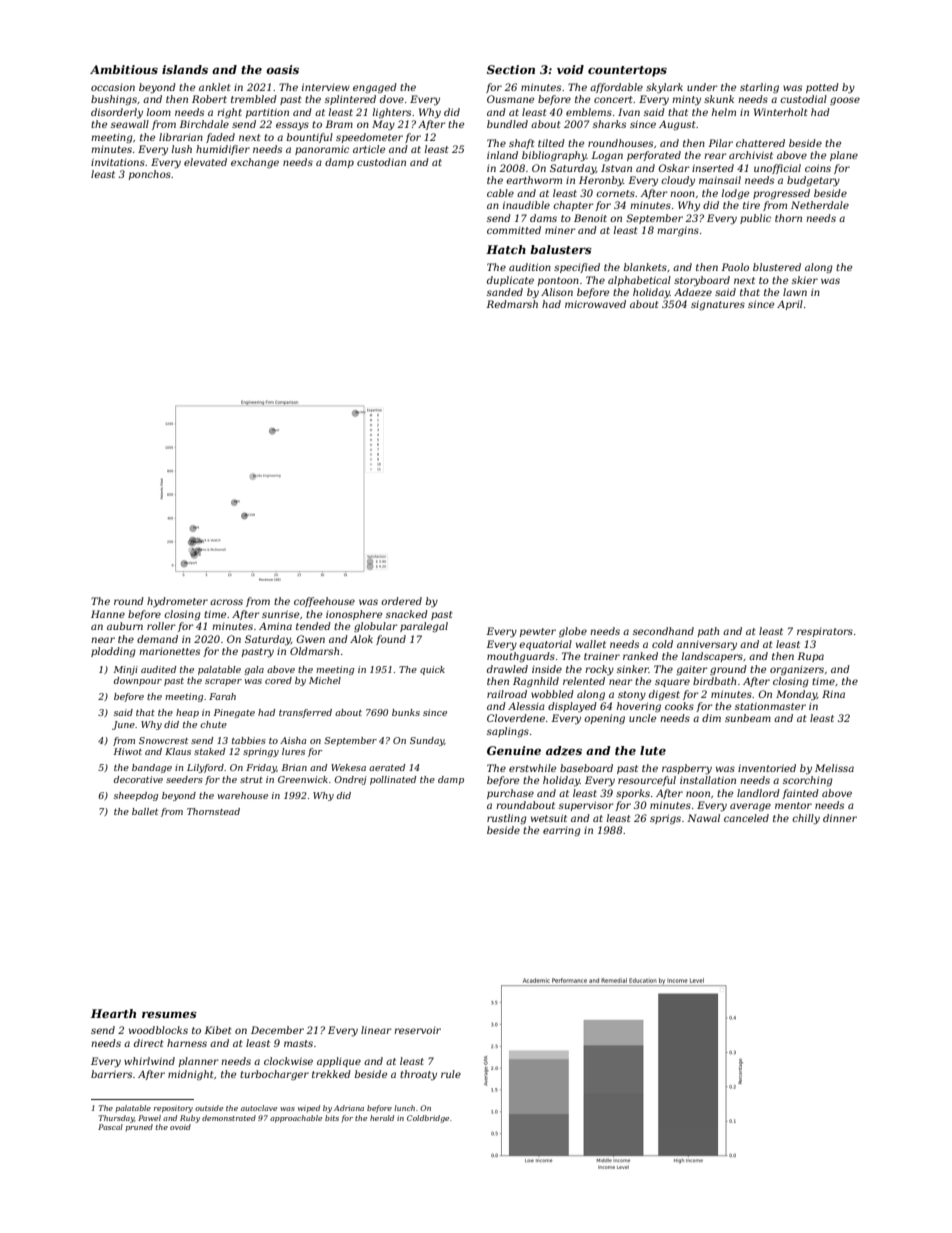 This document has width=952, height=1233. What do you see at coordinates (118, 162) in the document?
I see `invitations` at bounding box center [118, 162].
